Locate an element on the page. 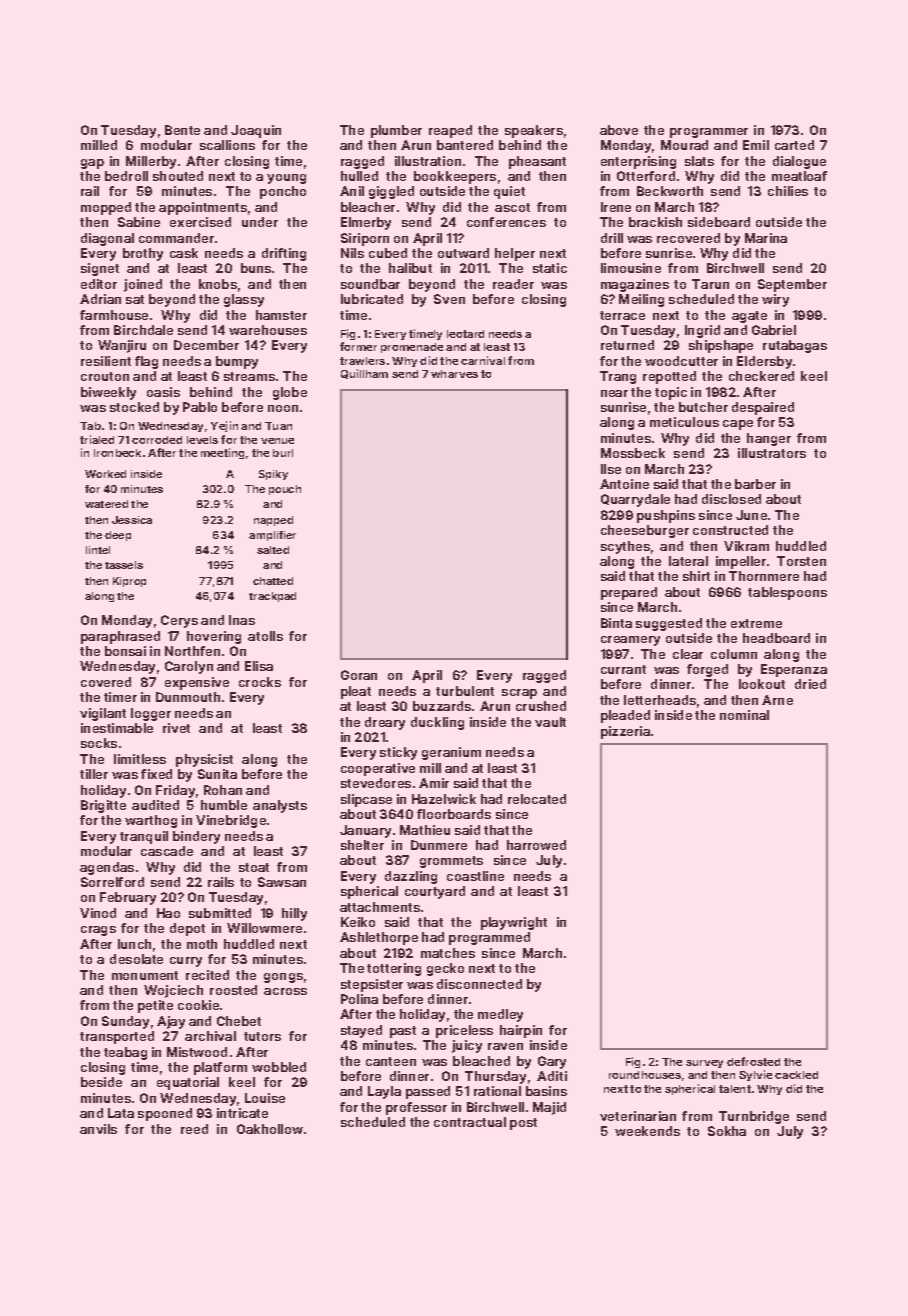 The image size is (908, 1316). pouch is located at coordinates (285, 490).
